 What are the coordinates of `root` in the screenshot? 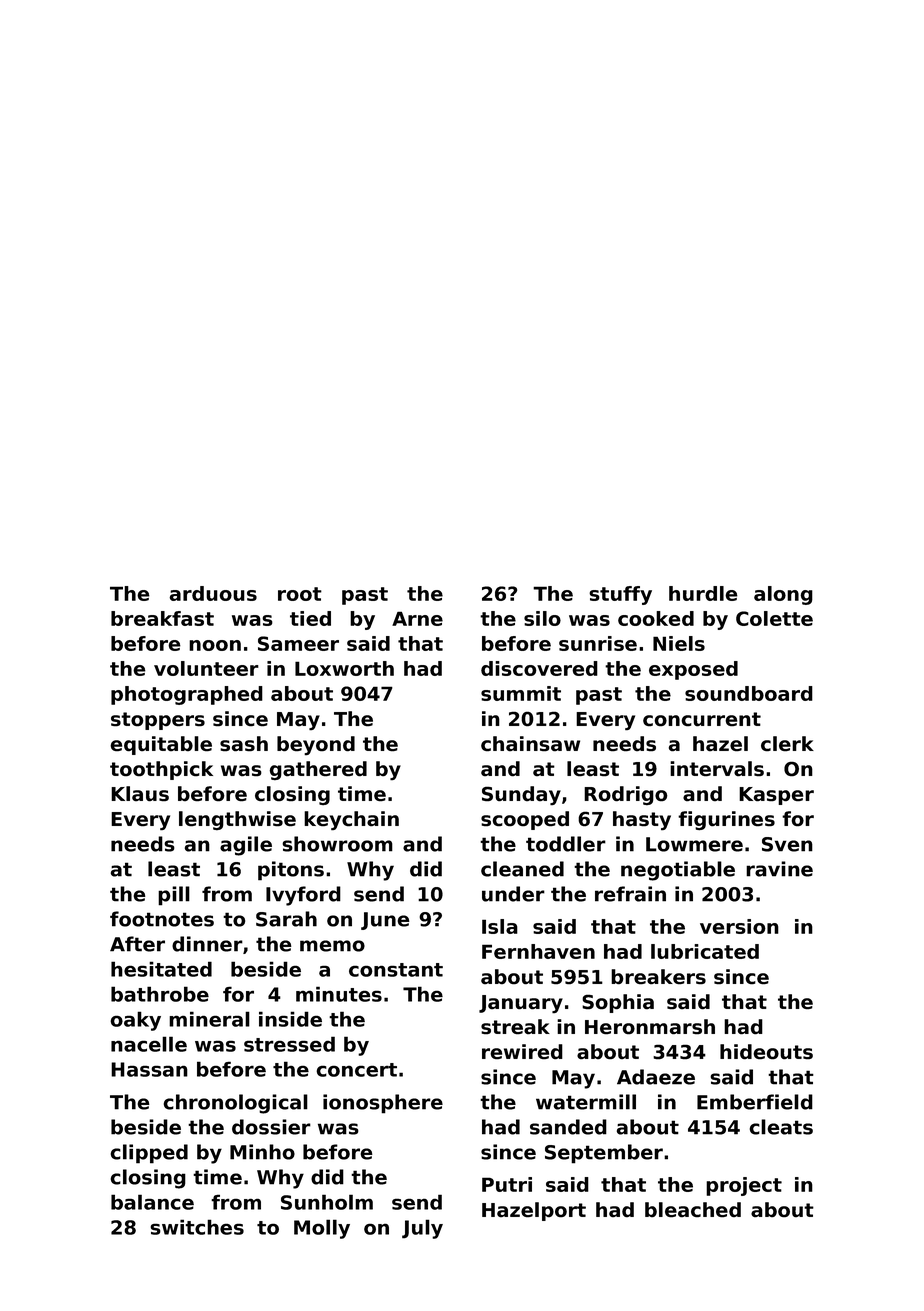 It's located at (300, 594).
